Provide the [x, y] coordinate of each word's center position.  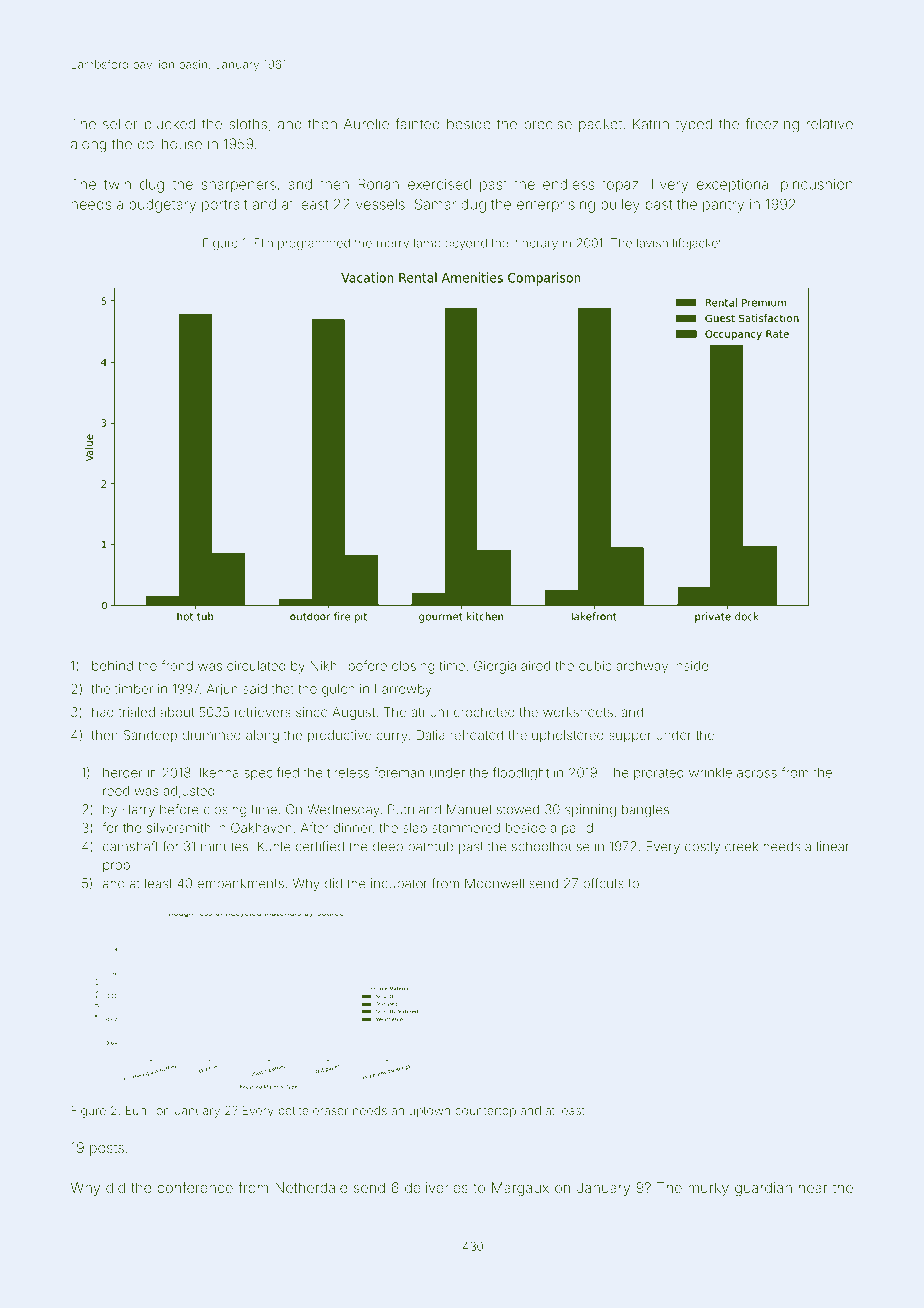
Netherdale [311, 1187]
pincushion [817, 186]
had [103, 712]
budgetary [162, 206]
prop [116, 867]
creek [741, 846]
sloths [248, 124]
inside [691, 666]
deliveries [436, 1187]
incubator [399, 883]
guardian [763, 1189]
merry [393, 245]
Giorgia [495, 667]
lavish [652, 243]
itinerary [535, 244]
